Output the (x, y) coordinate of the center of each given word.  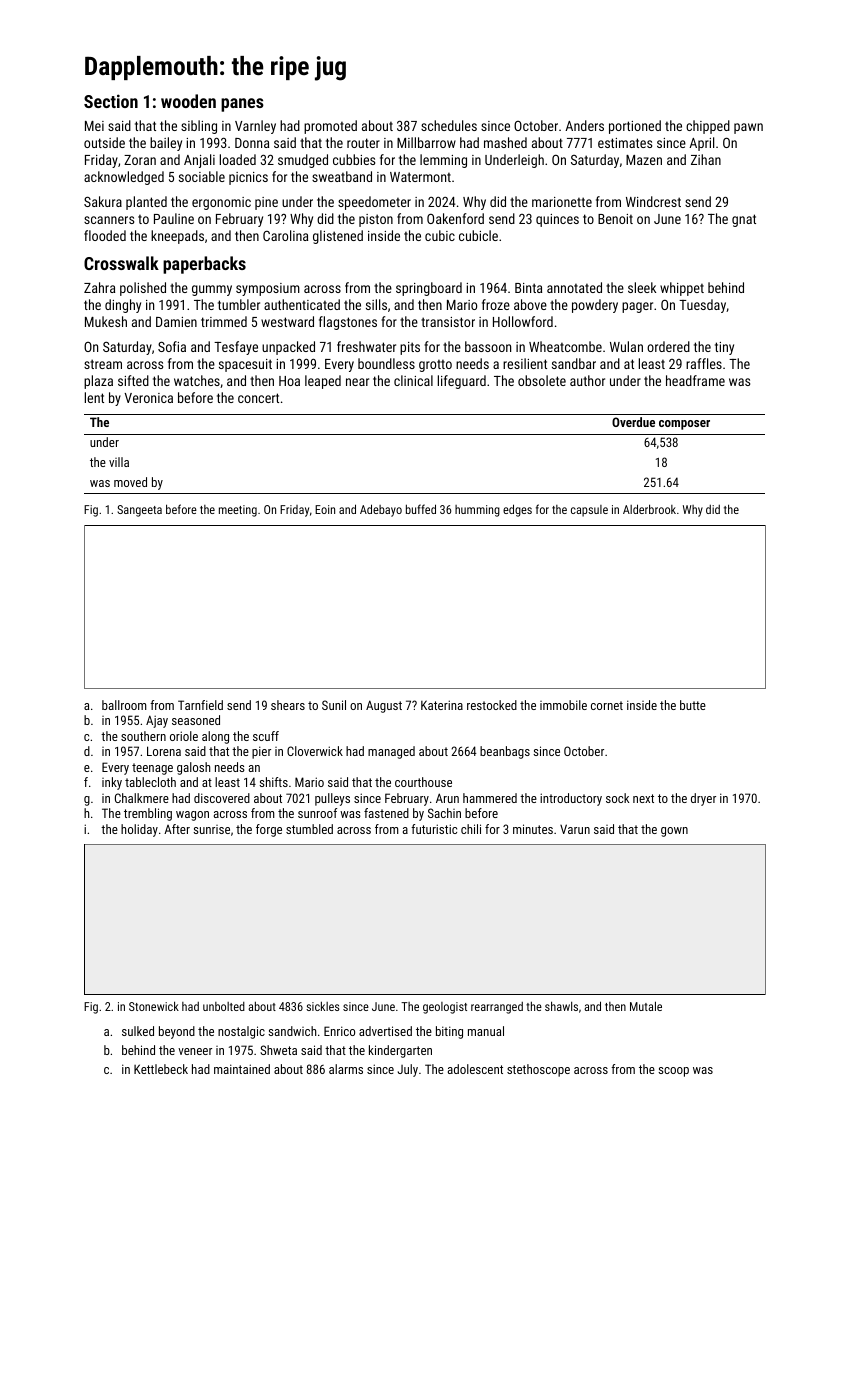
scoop (673, 1072)
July (408, 1070)
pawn (748, 128)
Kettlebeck (161, 1069)
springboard (429, 289)
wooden (188, 101)
